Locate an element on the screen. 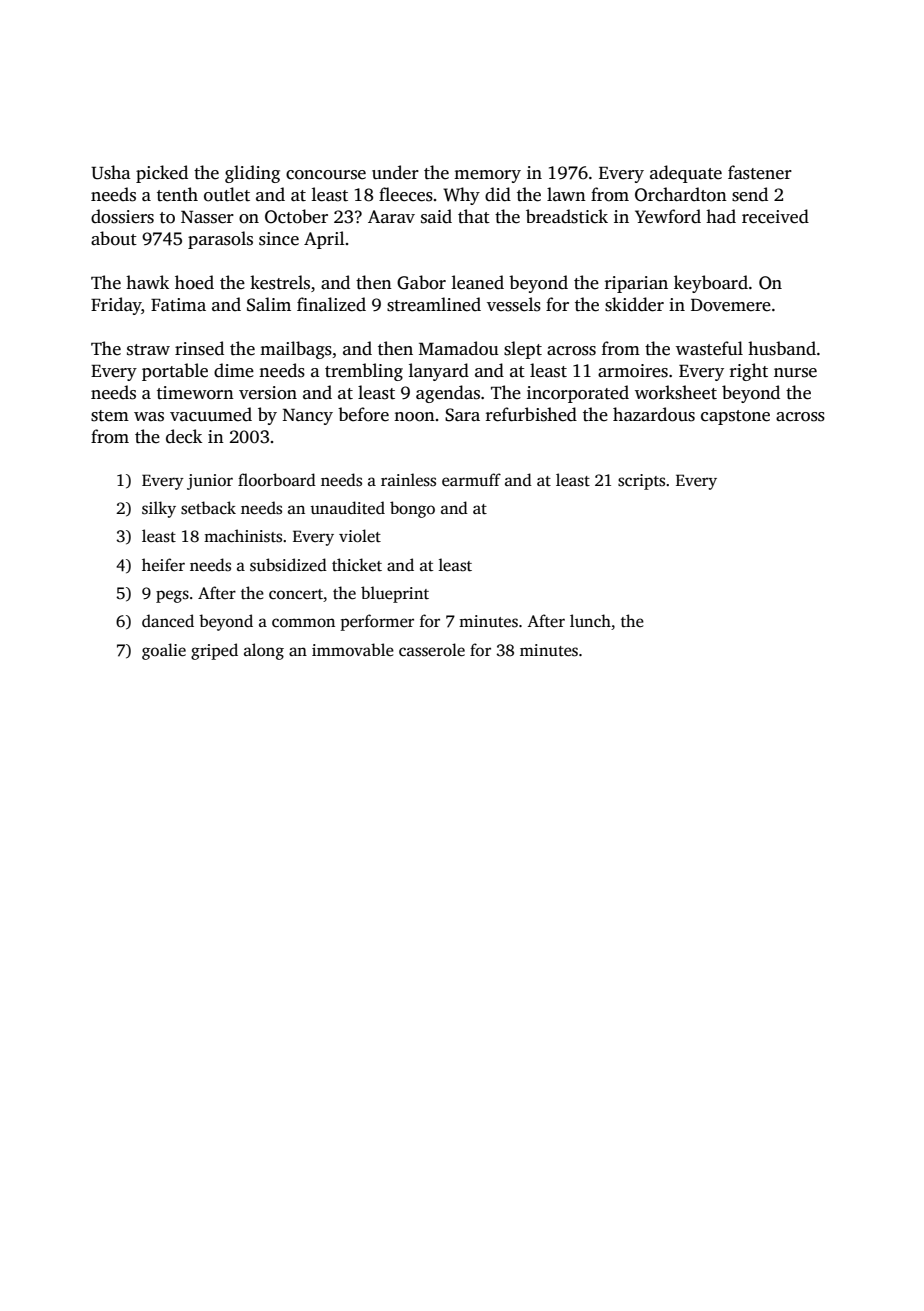 The width and height of the screenshot is (924, 1311). silky is located at coordinates (159, 509).
